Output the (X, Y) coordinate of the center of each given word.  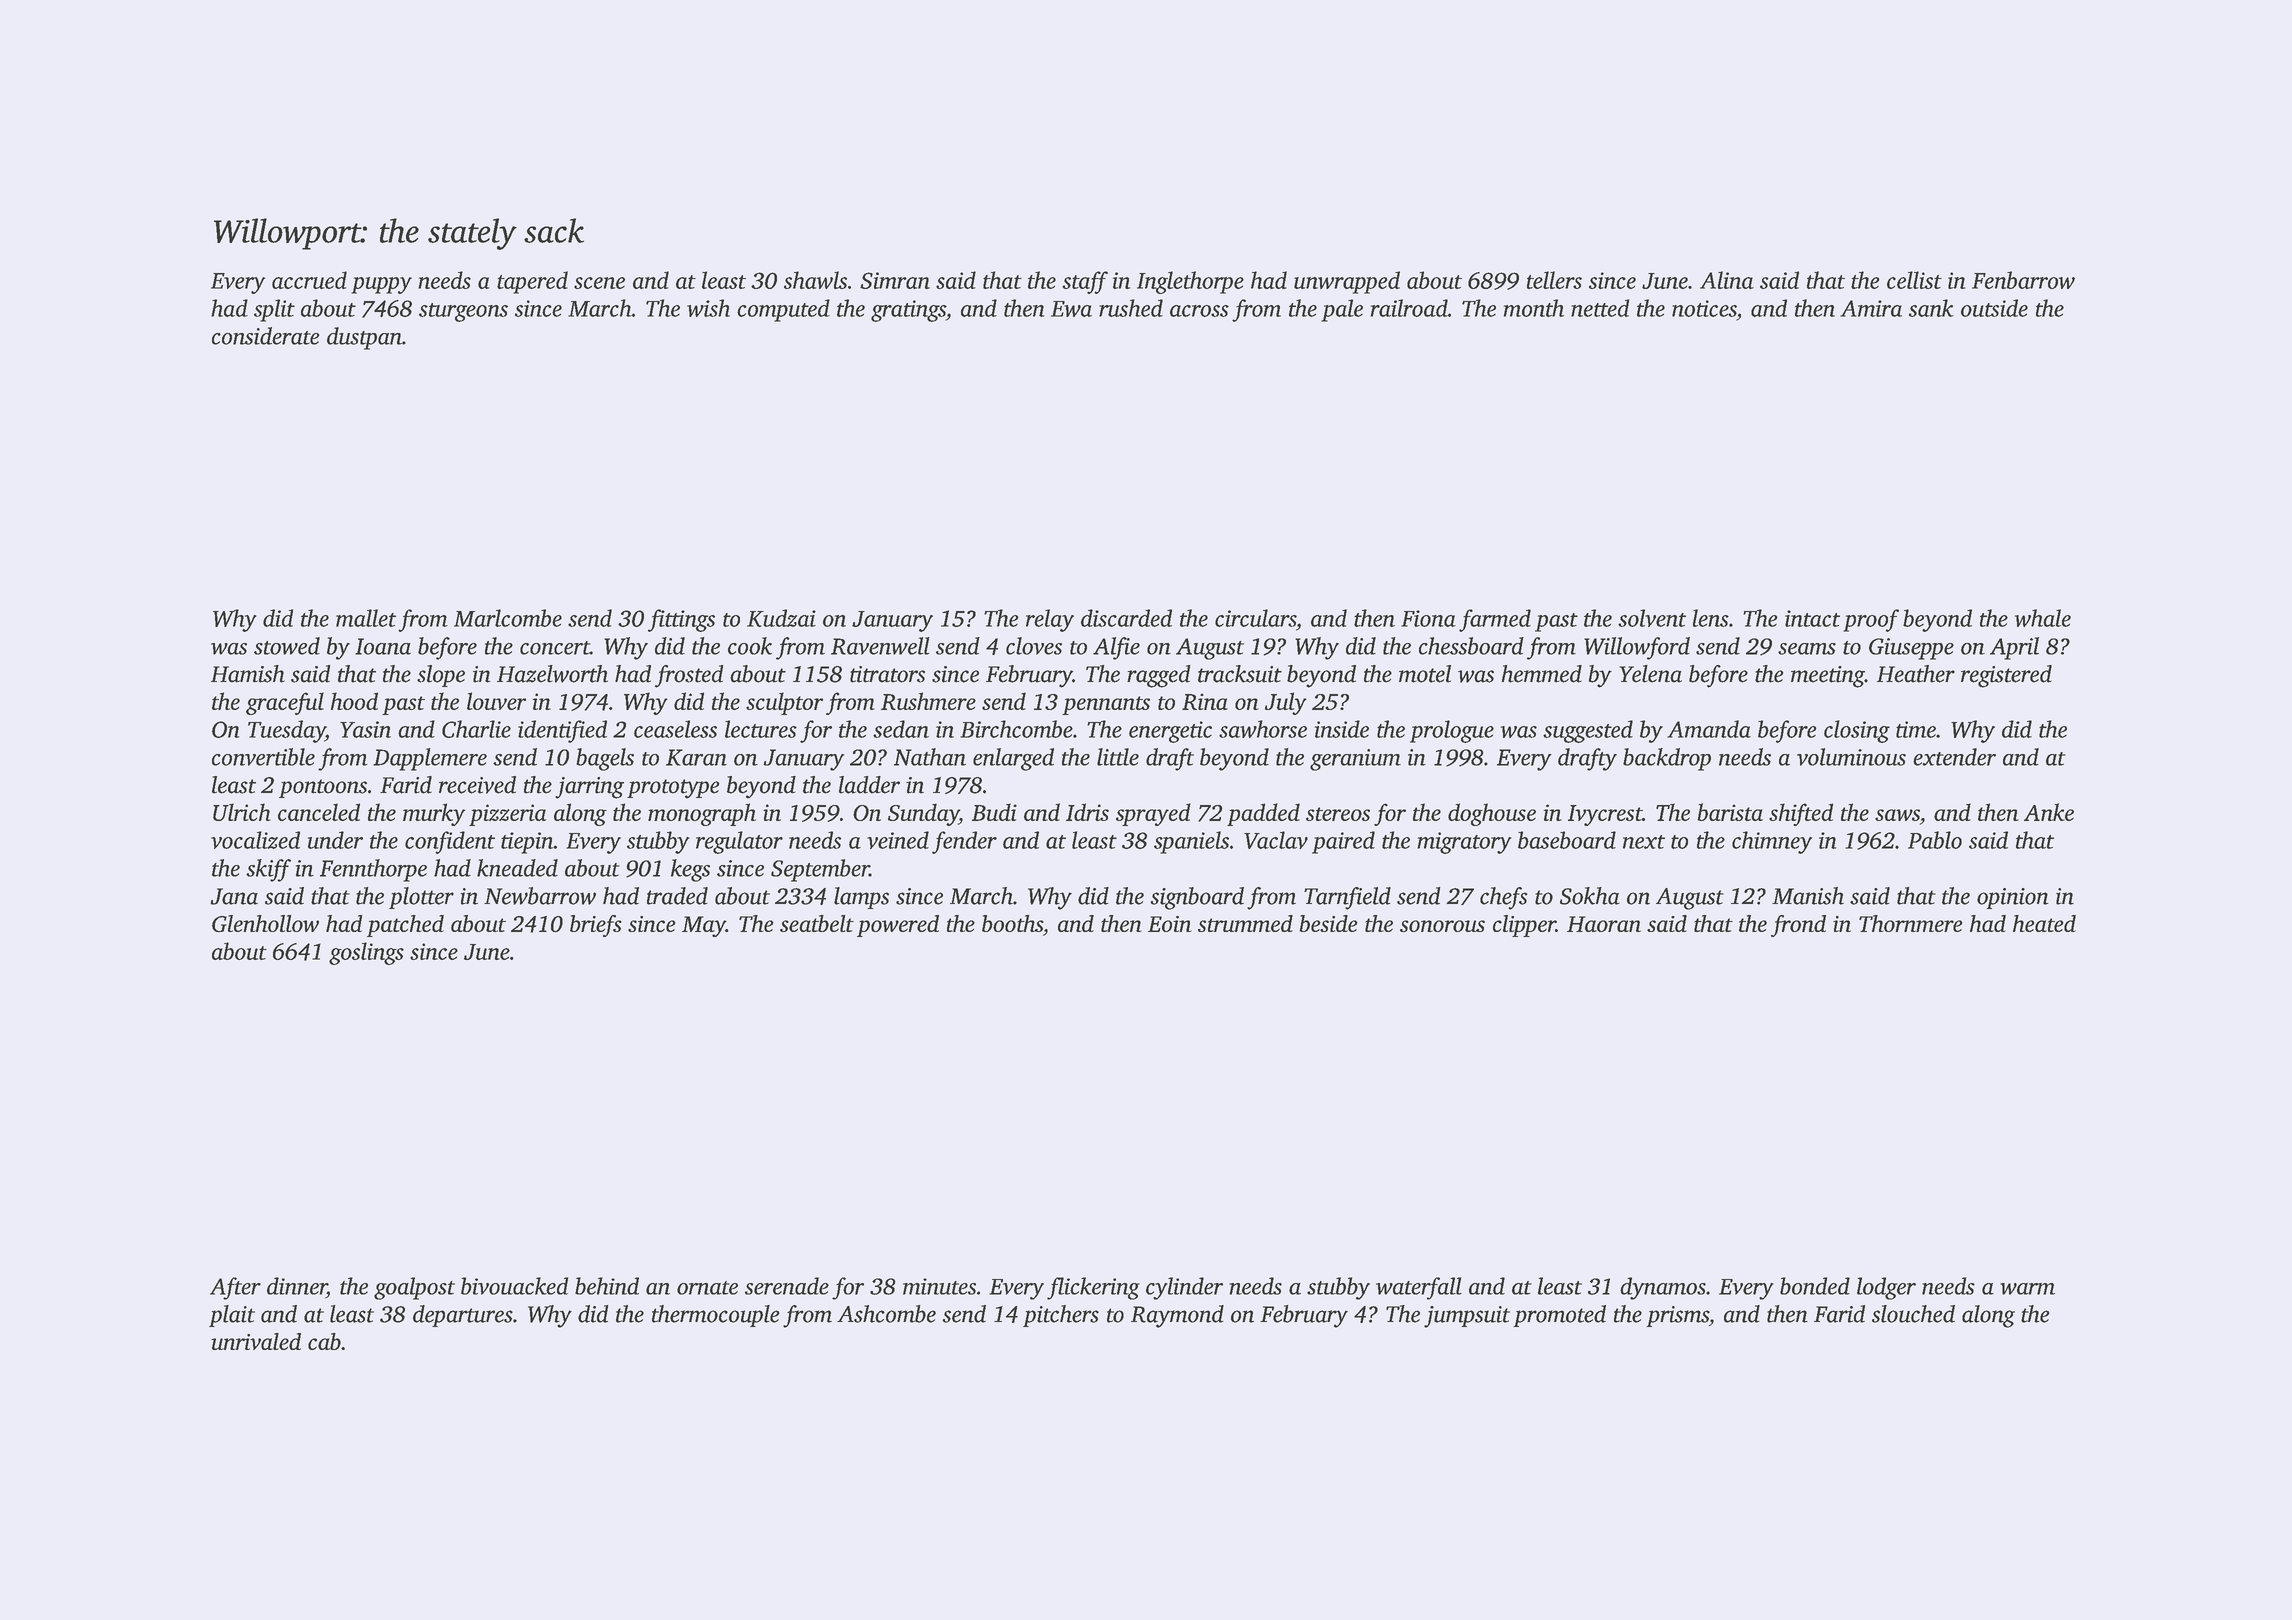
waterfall (1419, 1288)
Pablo (1935, 840)
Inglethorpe (1190, 282)
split (274, 310)
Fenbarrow (2023, 280)
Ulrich (242, 812)
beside (1328, 923)
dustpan (364, 338)
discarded (1126, 618)
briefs (596, 926)
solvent (1652, 618)
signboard (1197, 898)
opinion (2012, 898)
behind (607, 1286)
